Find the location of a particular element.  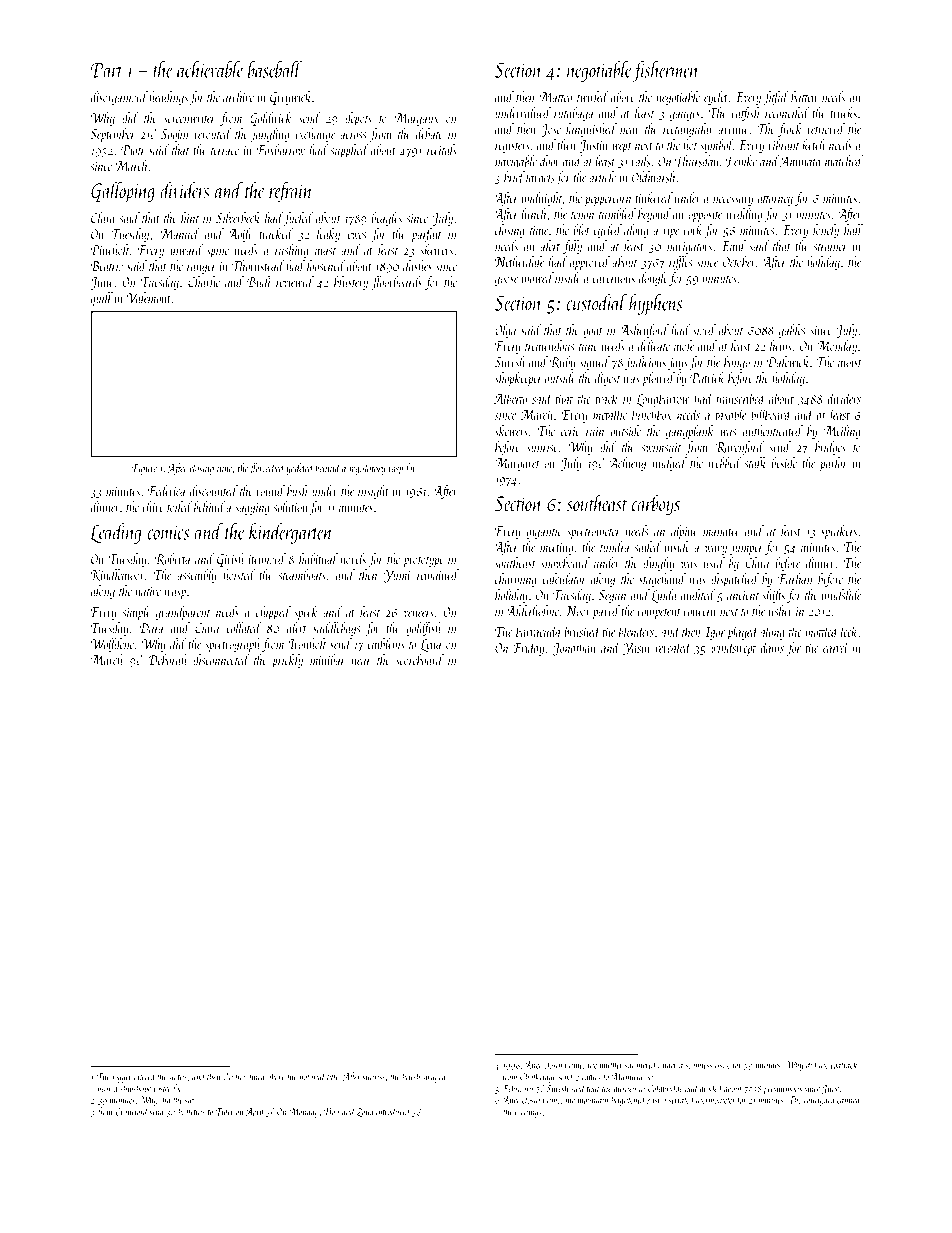

Tyler is located at coordinates (225, 1112).
